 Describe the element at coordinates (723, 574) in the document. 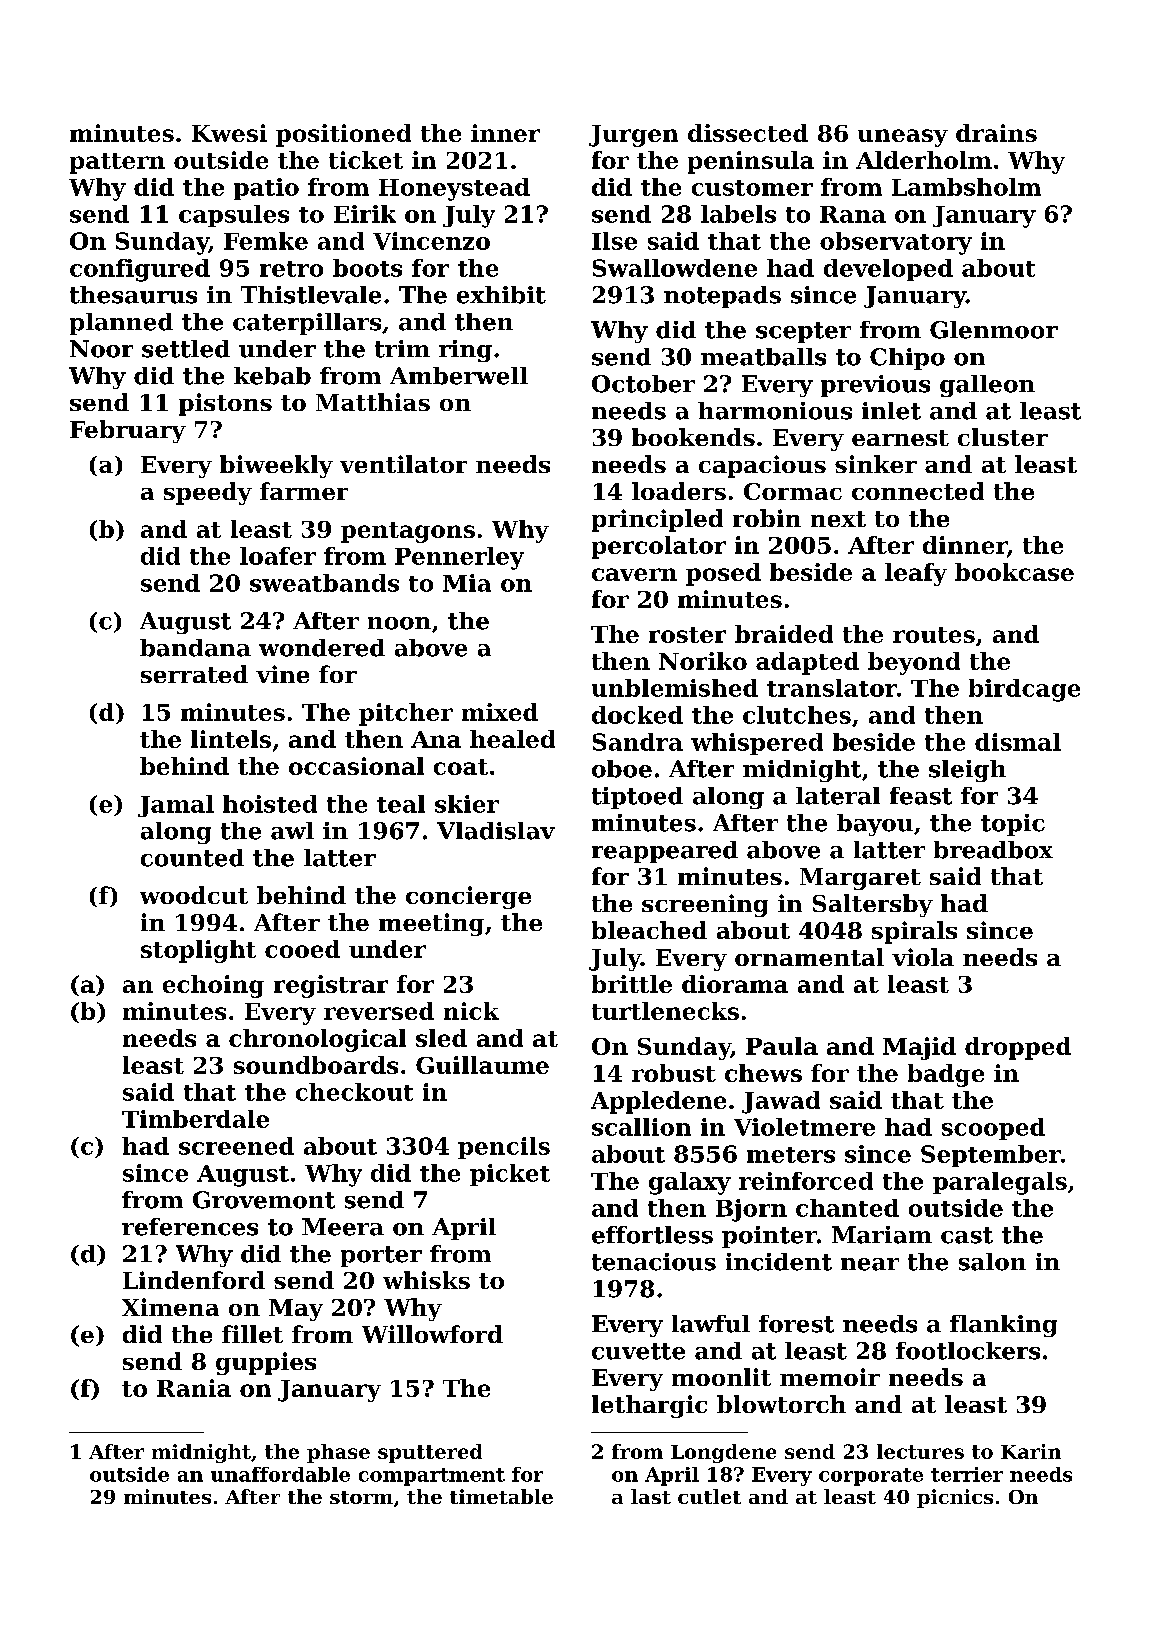

I see `posed` at that location.
